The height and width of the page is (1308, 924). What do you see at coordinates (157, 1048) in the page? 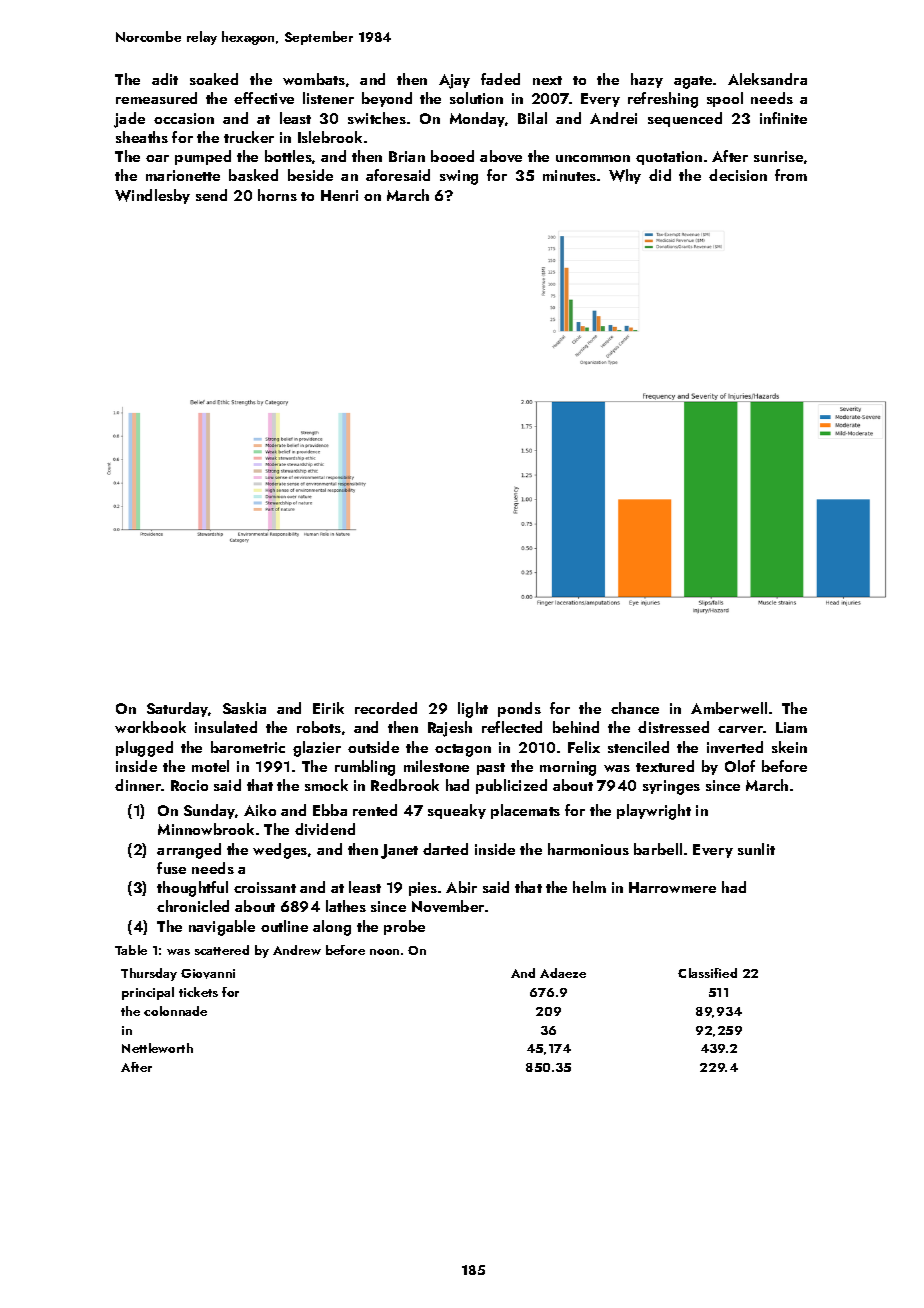
I see `Nettleworth` at bounding box center [157, 1048].
